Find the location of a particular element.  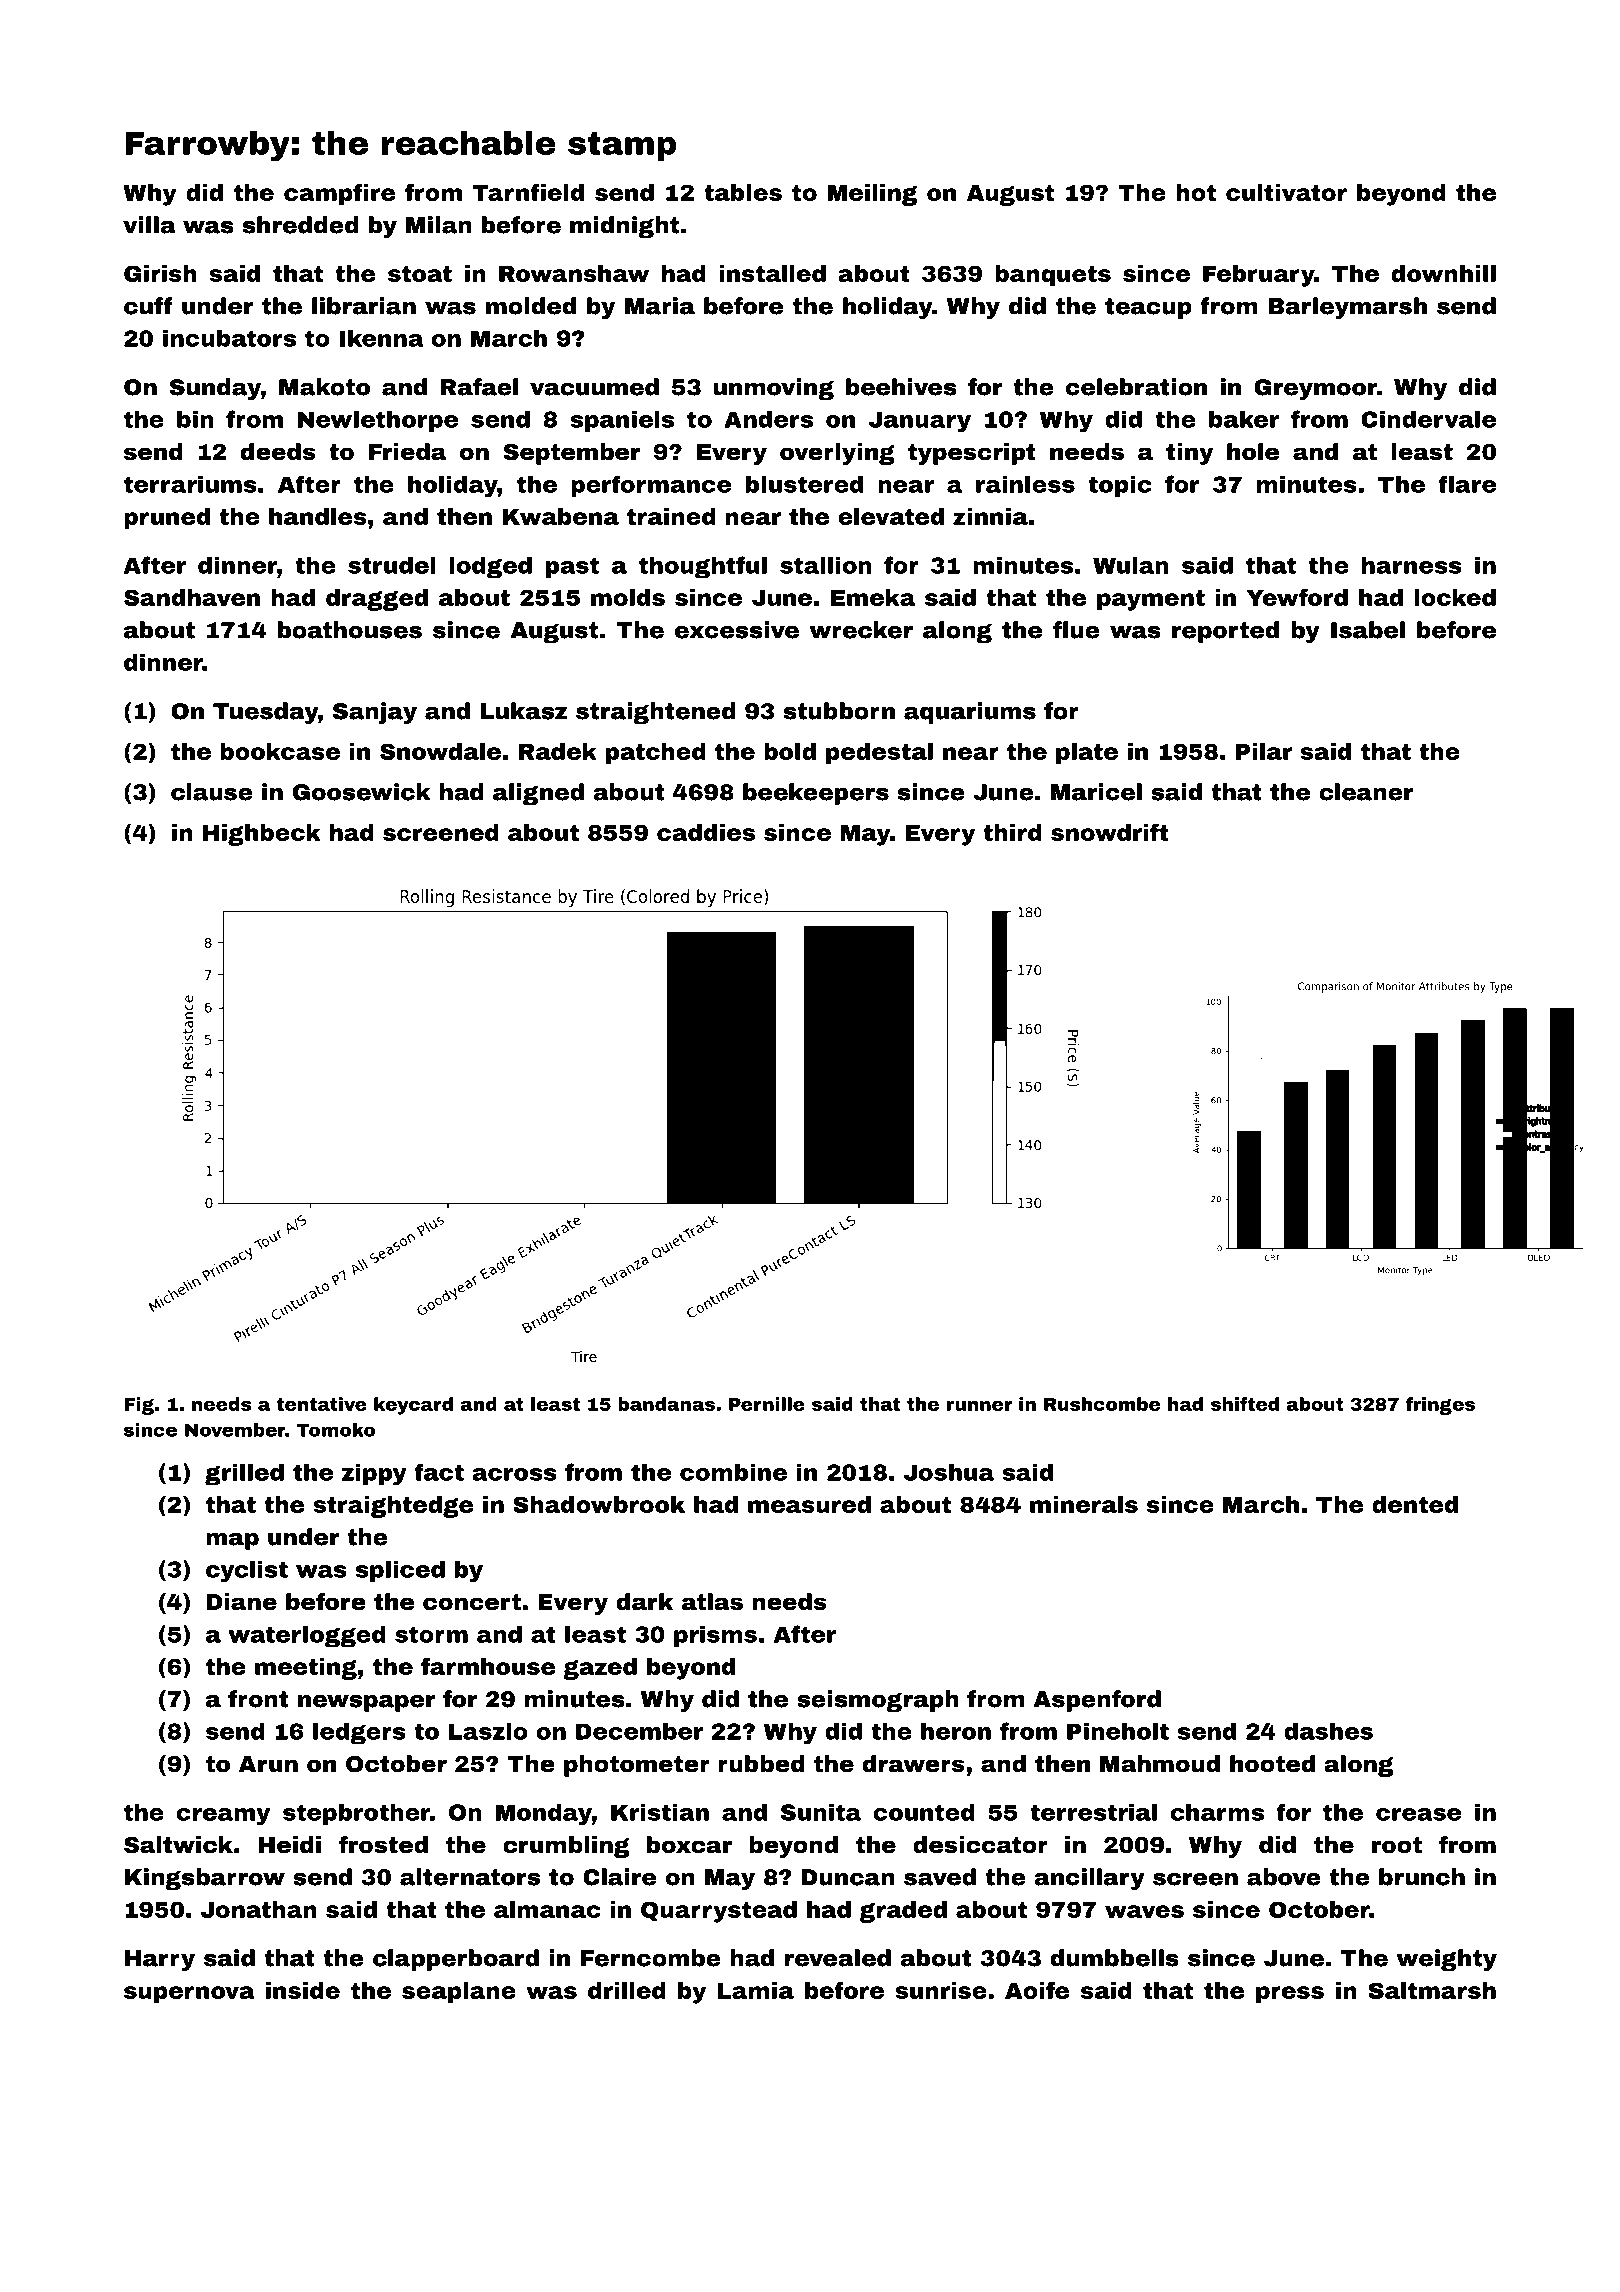

keycard is located at coordinates (413, 1406).
